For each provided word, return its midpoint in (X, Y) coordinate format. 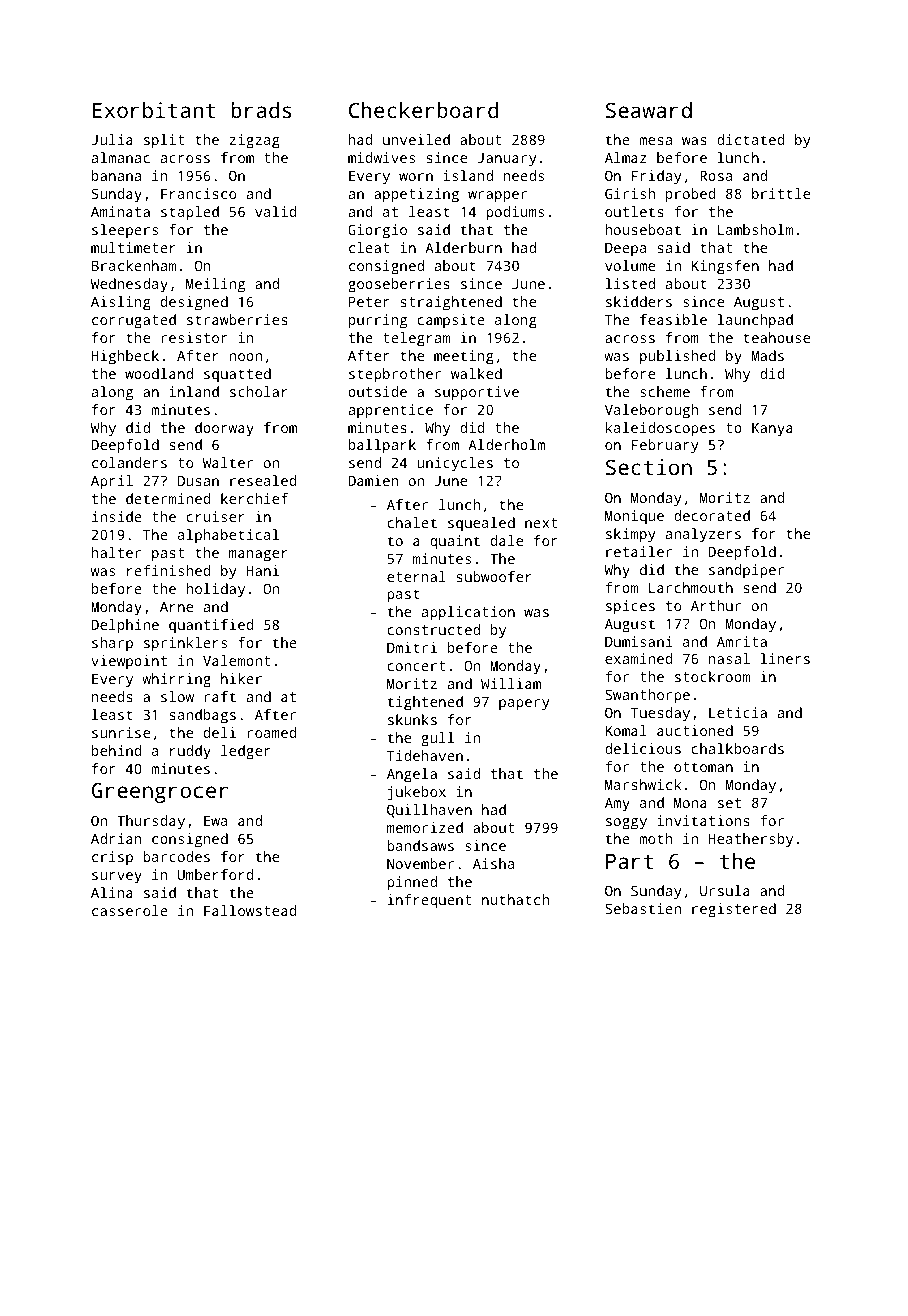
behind (117, 750)
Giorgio (377, 231)
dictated (751, 139)
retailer (639, 551)
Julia (112, 139)
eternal (416, 576)
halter (116, 552)
